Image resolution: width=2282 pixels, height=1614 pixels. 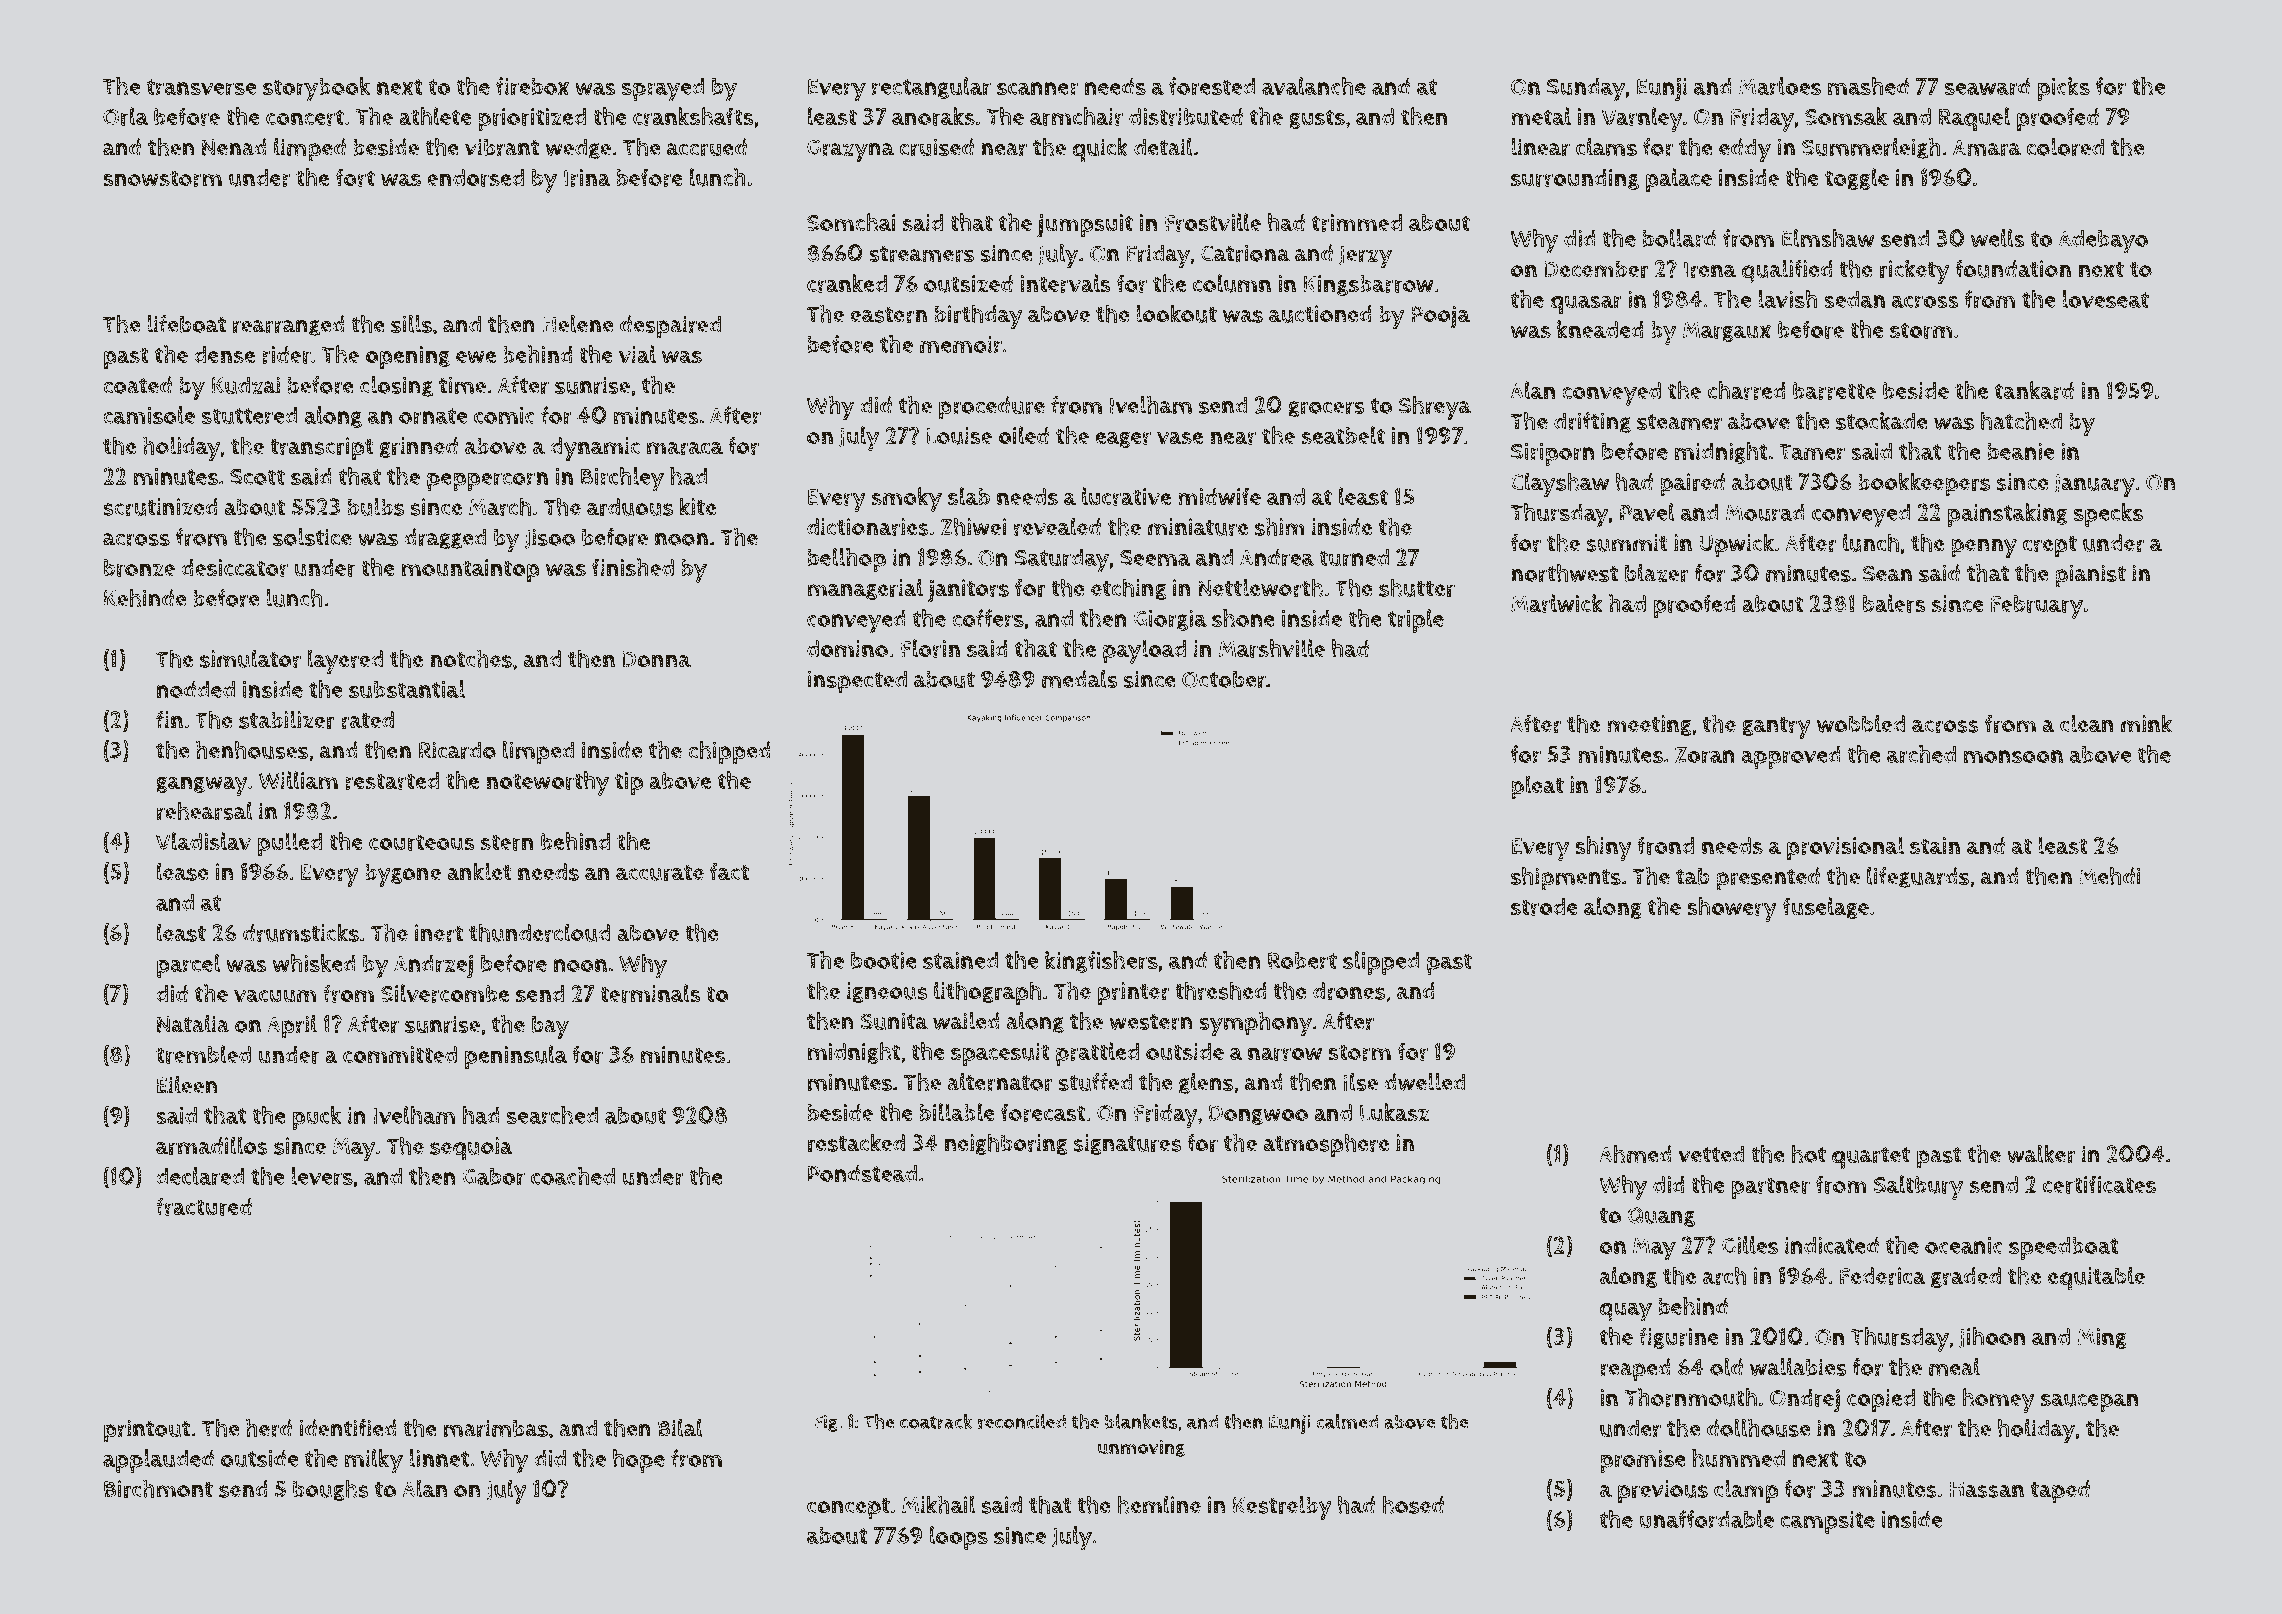 I want to click on frond, so click(x=1665, y=845).
